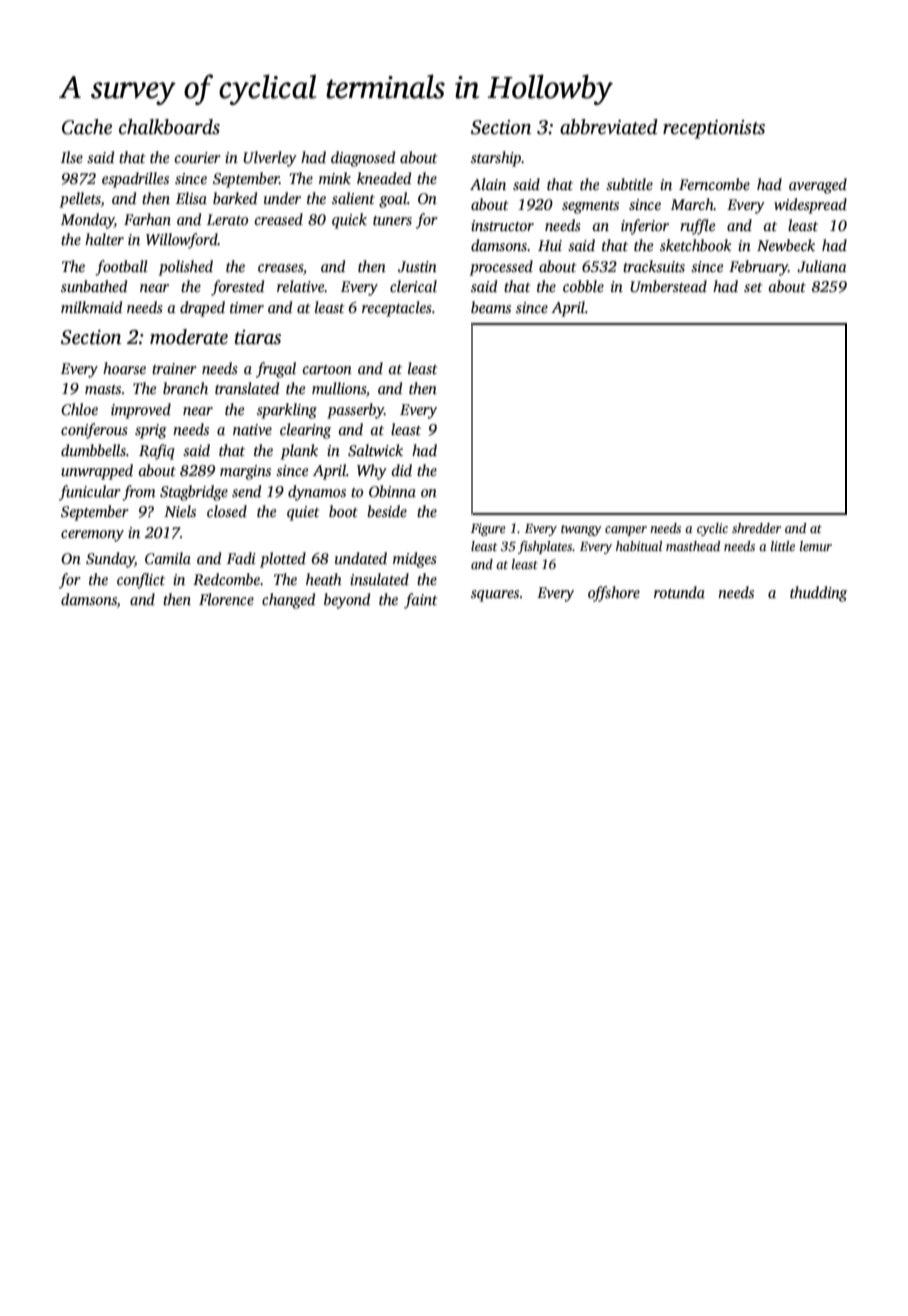  Describe the element at coordinates (157, 452) in the screenshot. I see `Rafiq` at that location.
